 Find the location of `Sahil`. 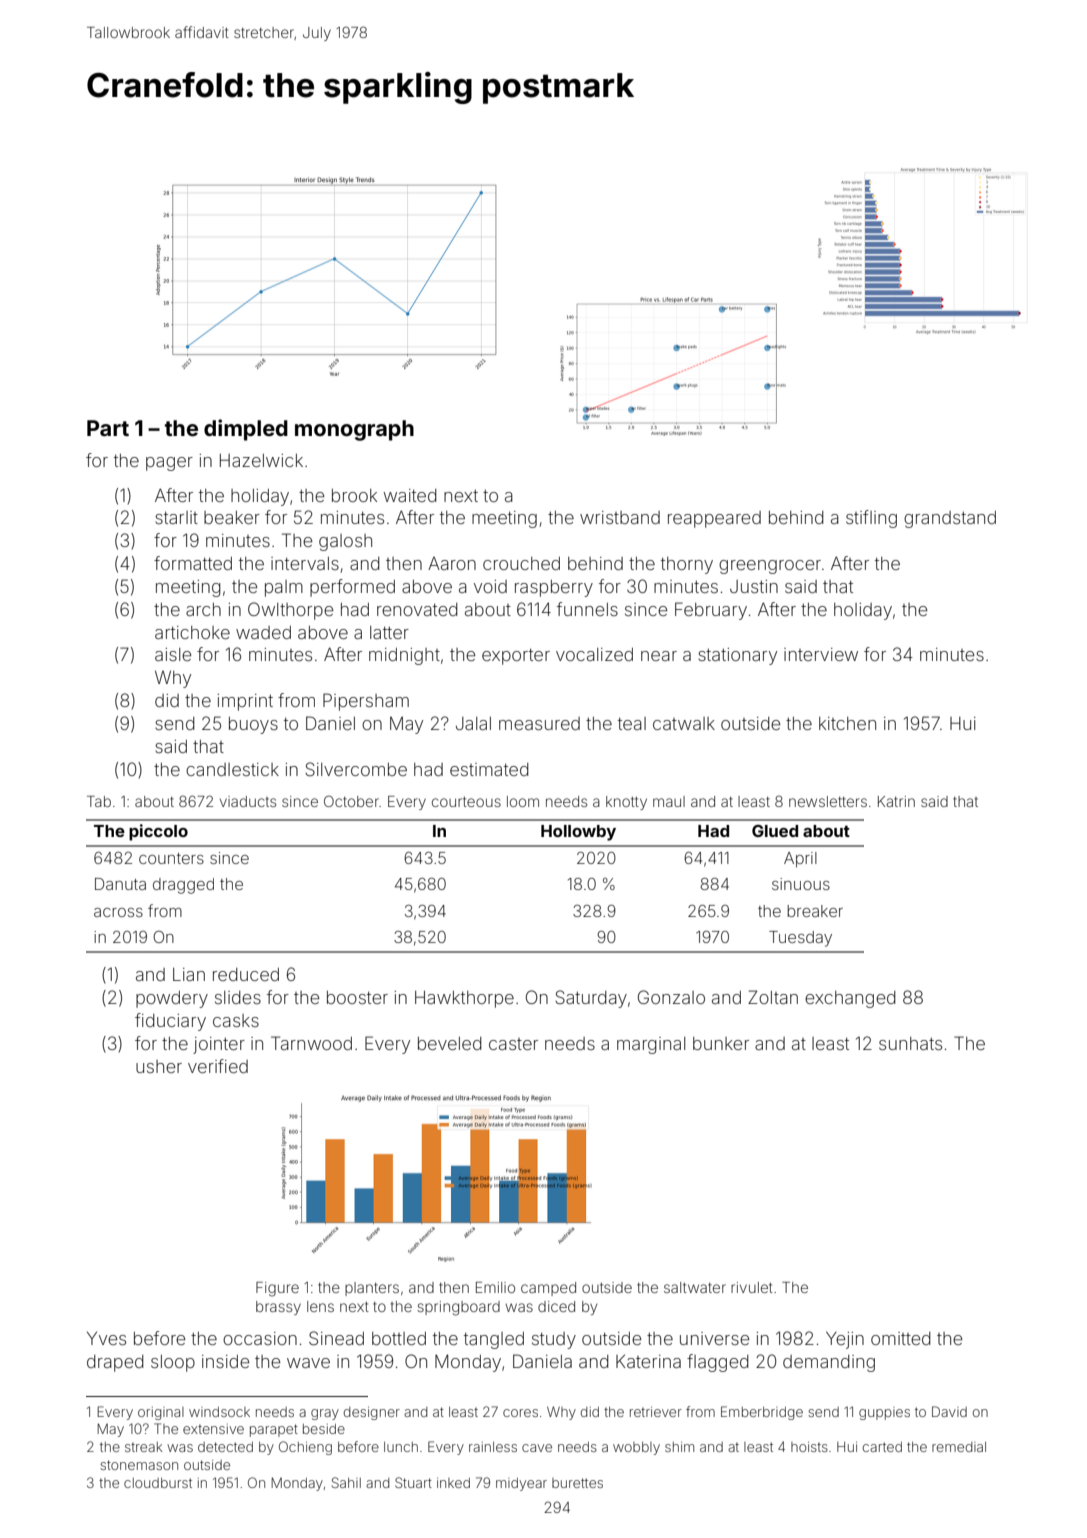

Sahil is located at coordinates (346, 1482).
